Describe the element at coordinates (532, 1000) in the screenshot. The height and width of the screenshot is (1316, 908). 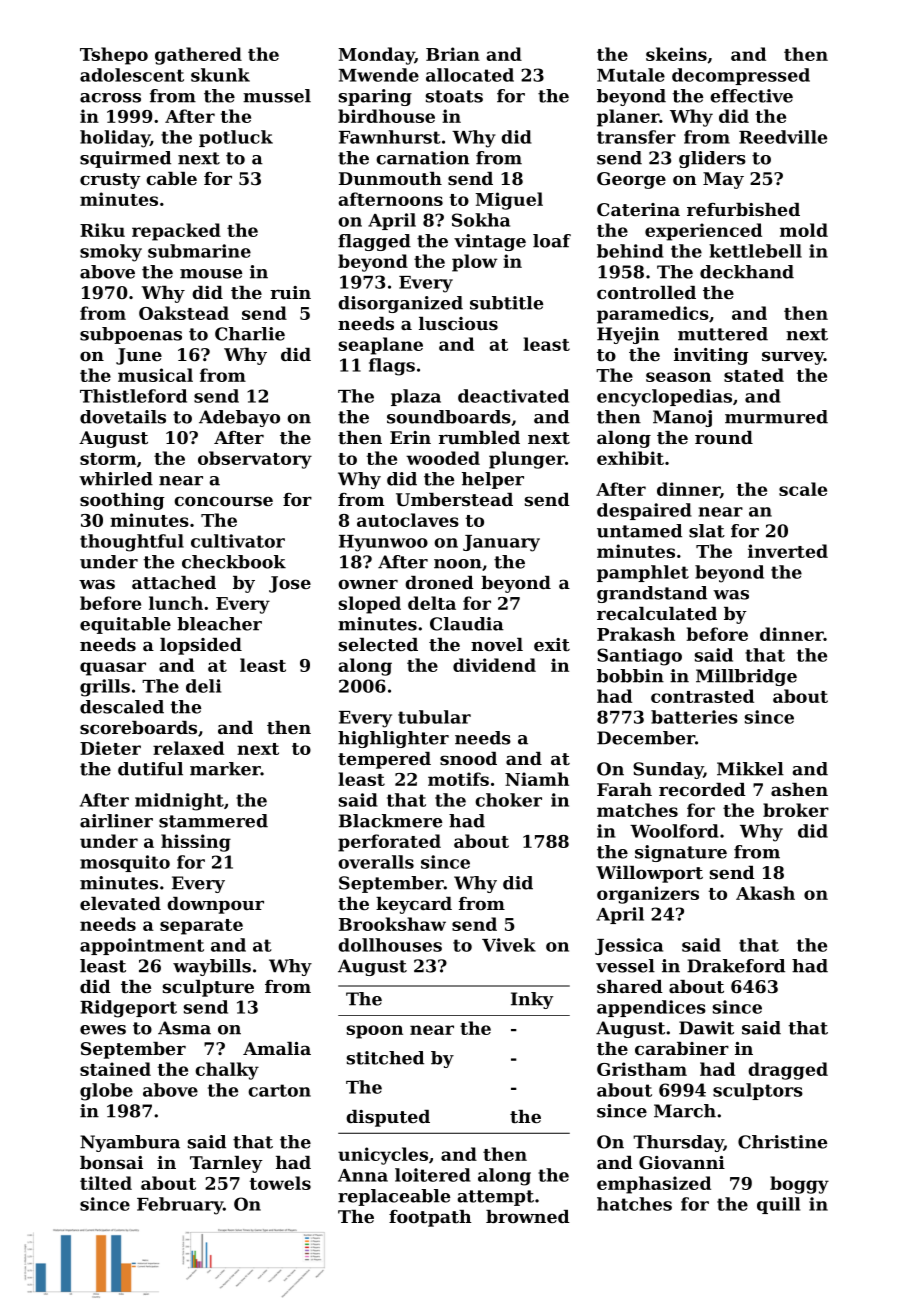
I see `Inky` at that location.
